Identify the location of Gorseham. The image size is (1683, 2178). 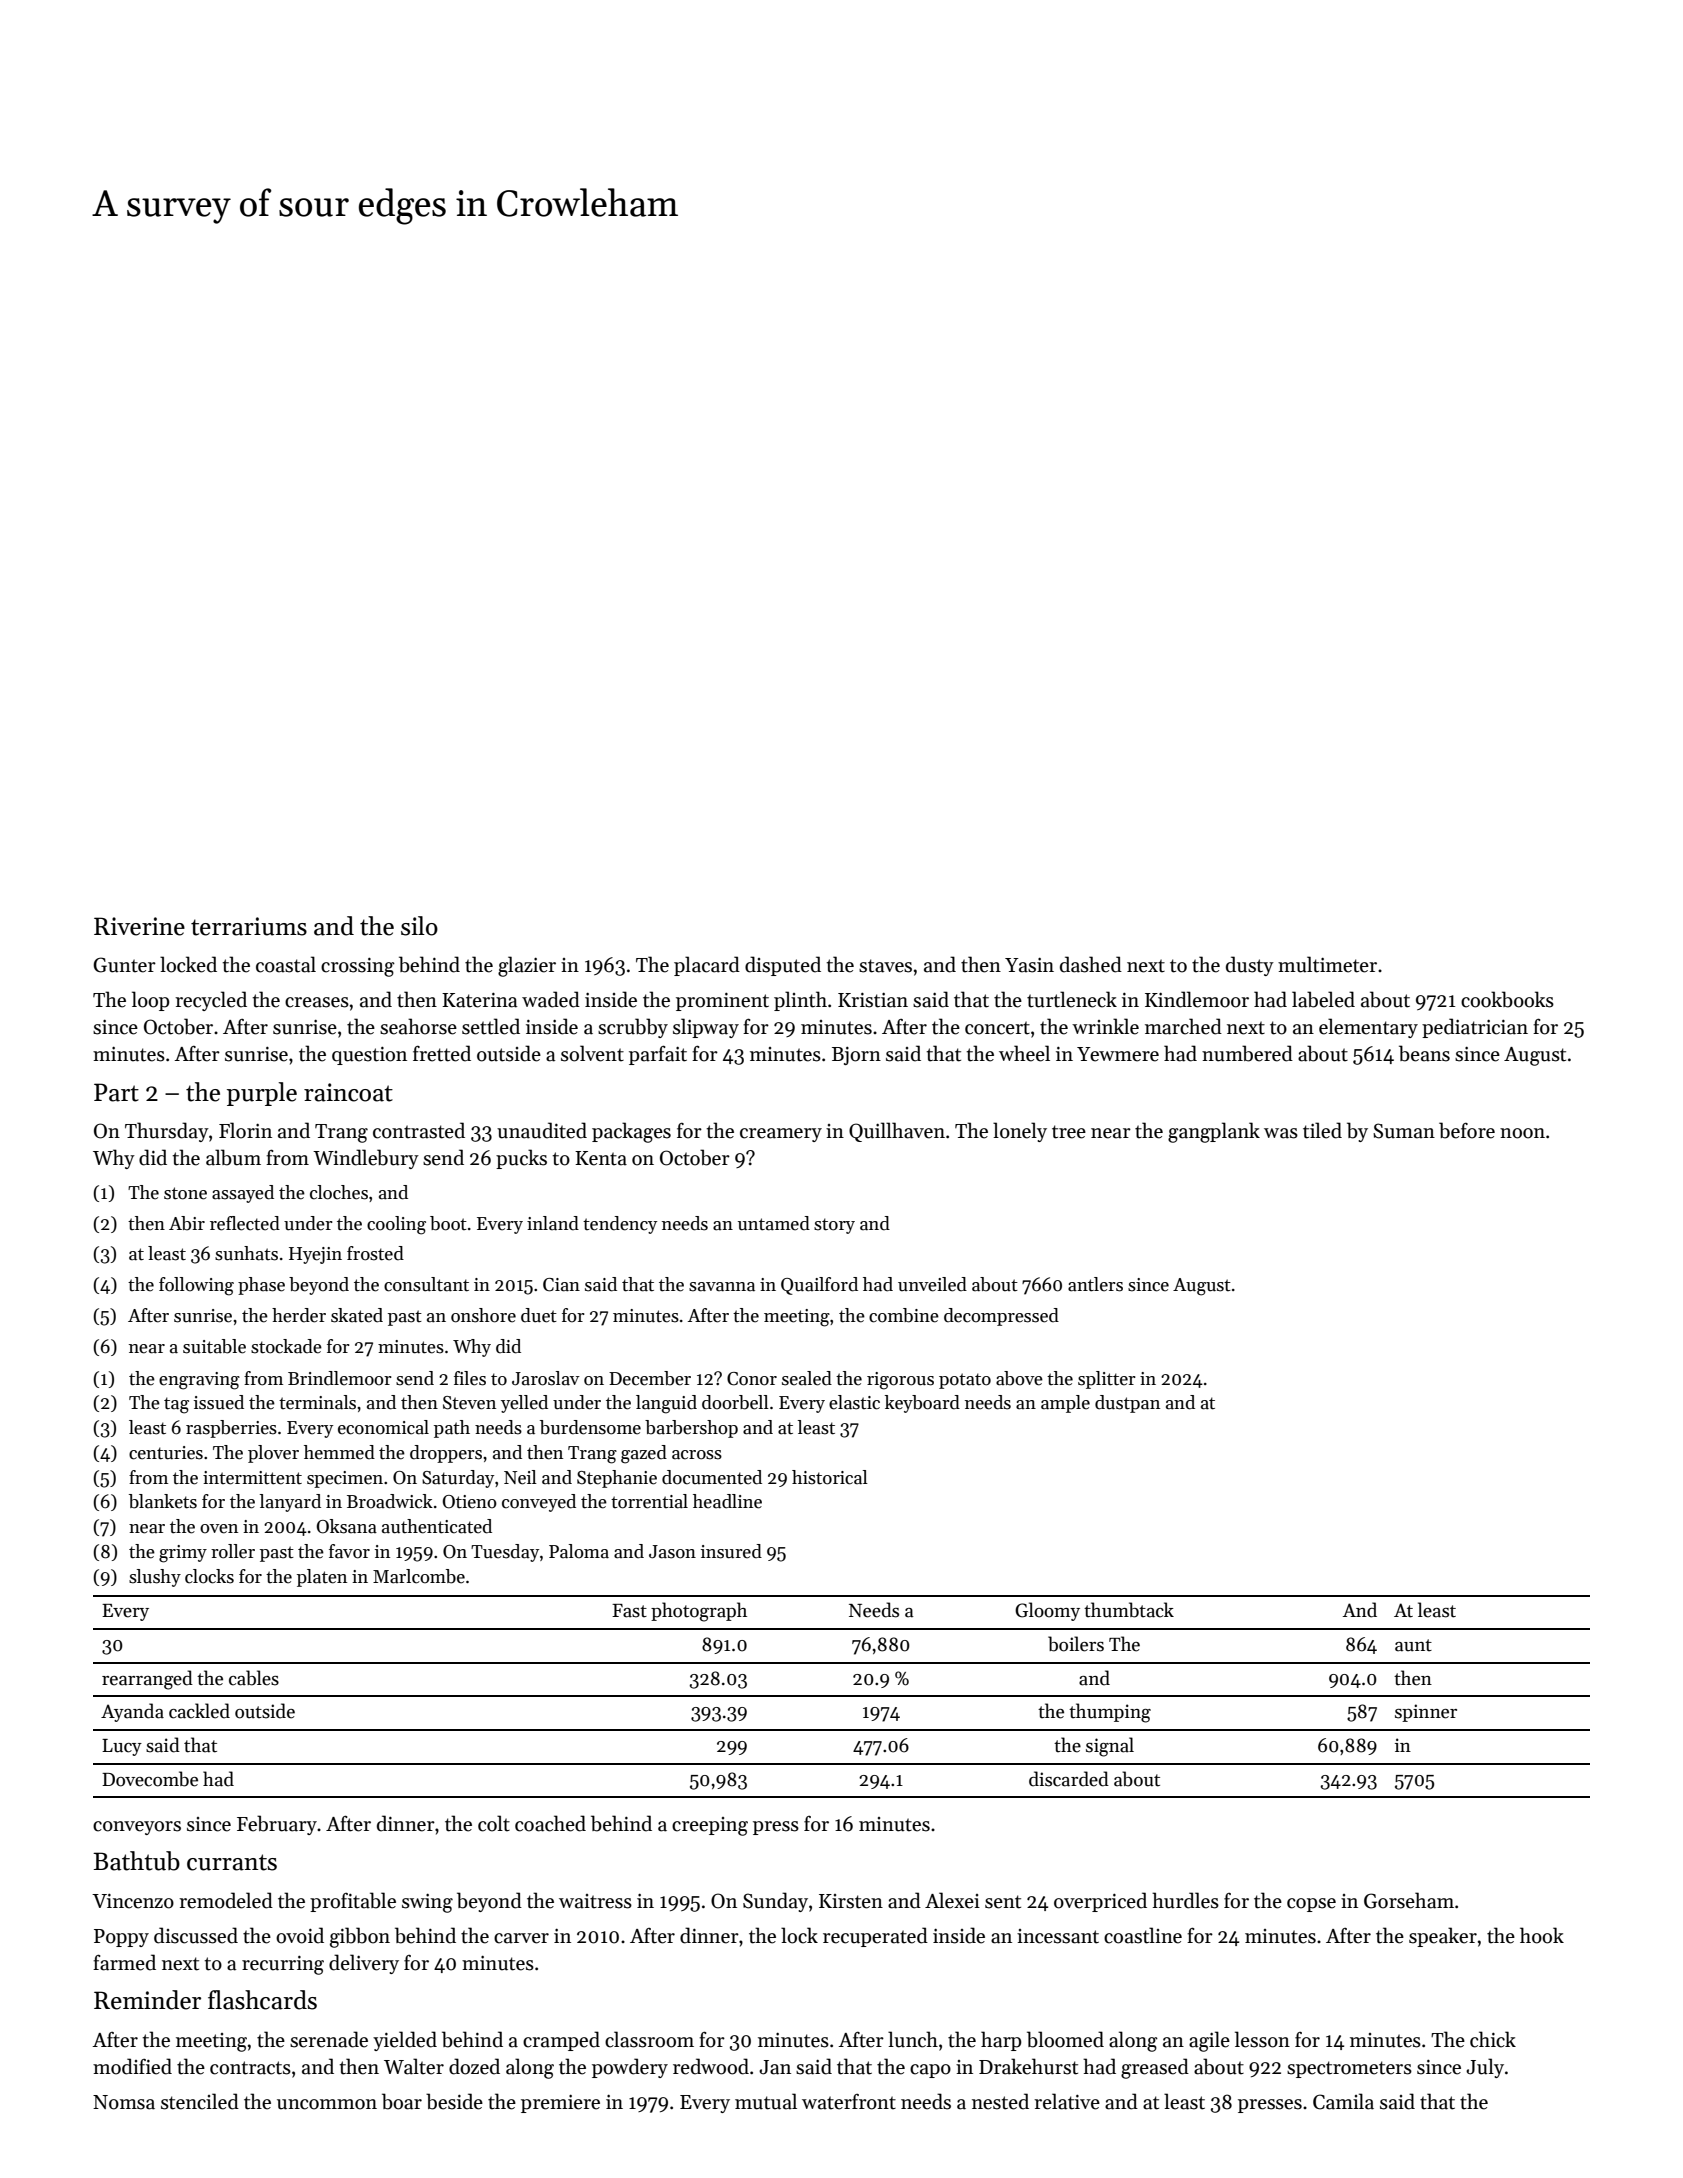
(1409, 1900).
